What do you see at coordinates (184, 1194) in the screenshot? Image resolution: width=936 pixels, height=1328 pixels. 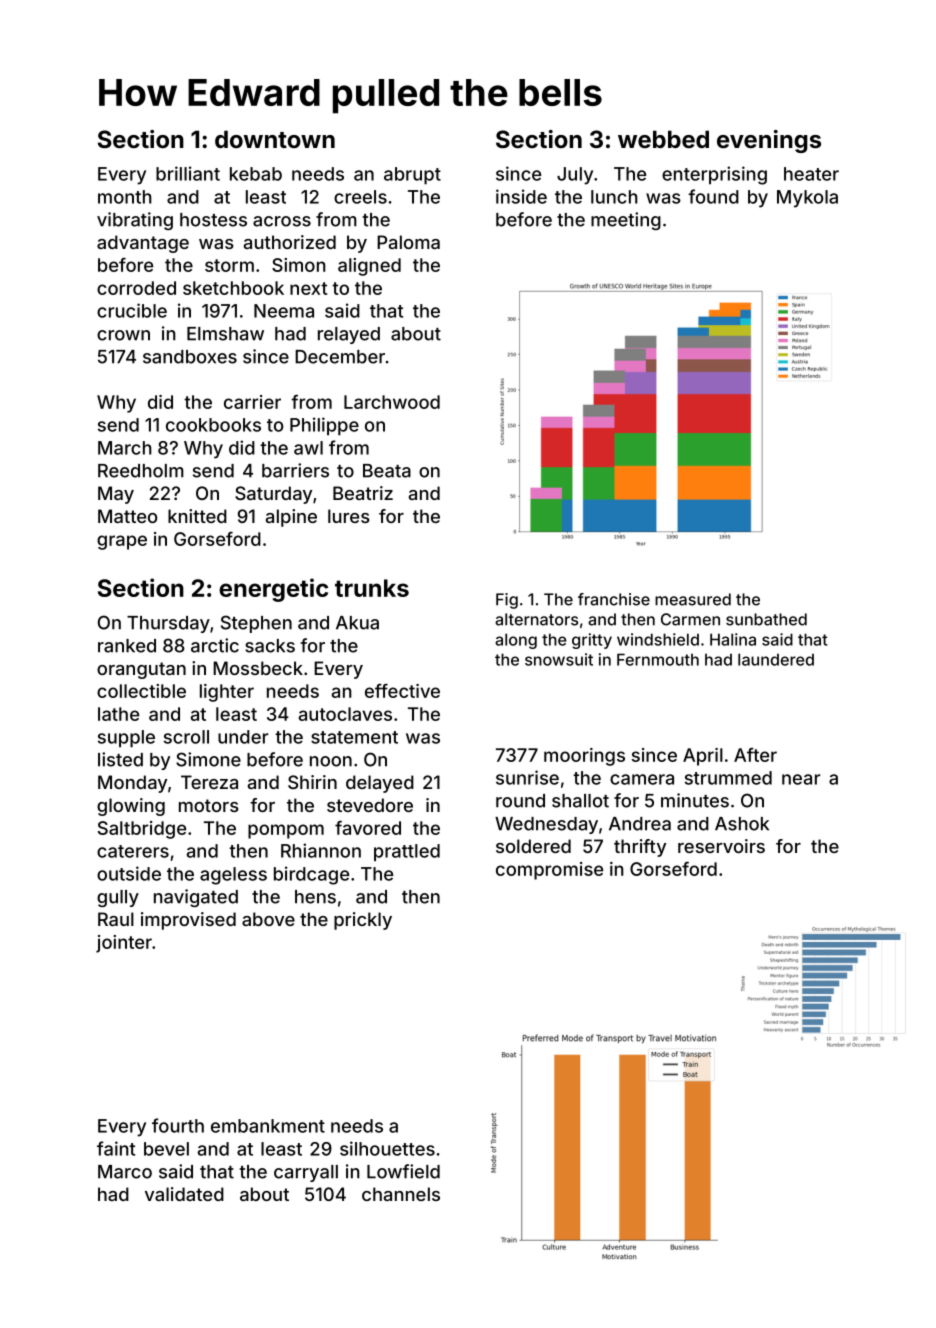 I see `validated` at bounding box center [184, 1194].
